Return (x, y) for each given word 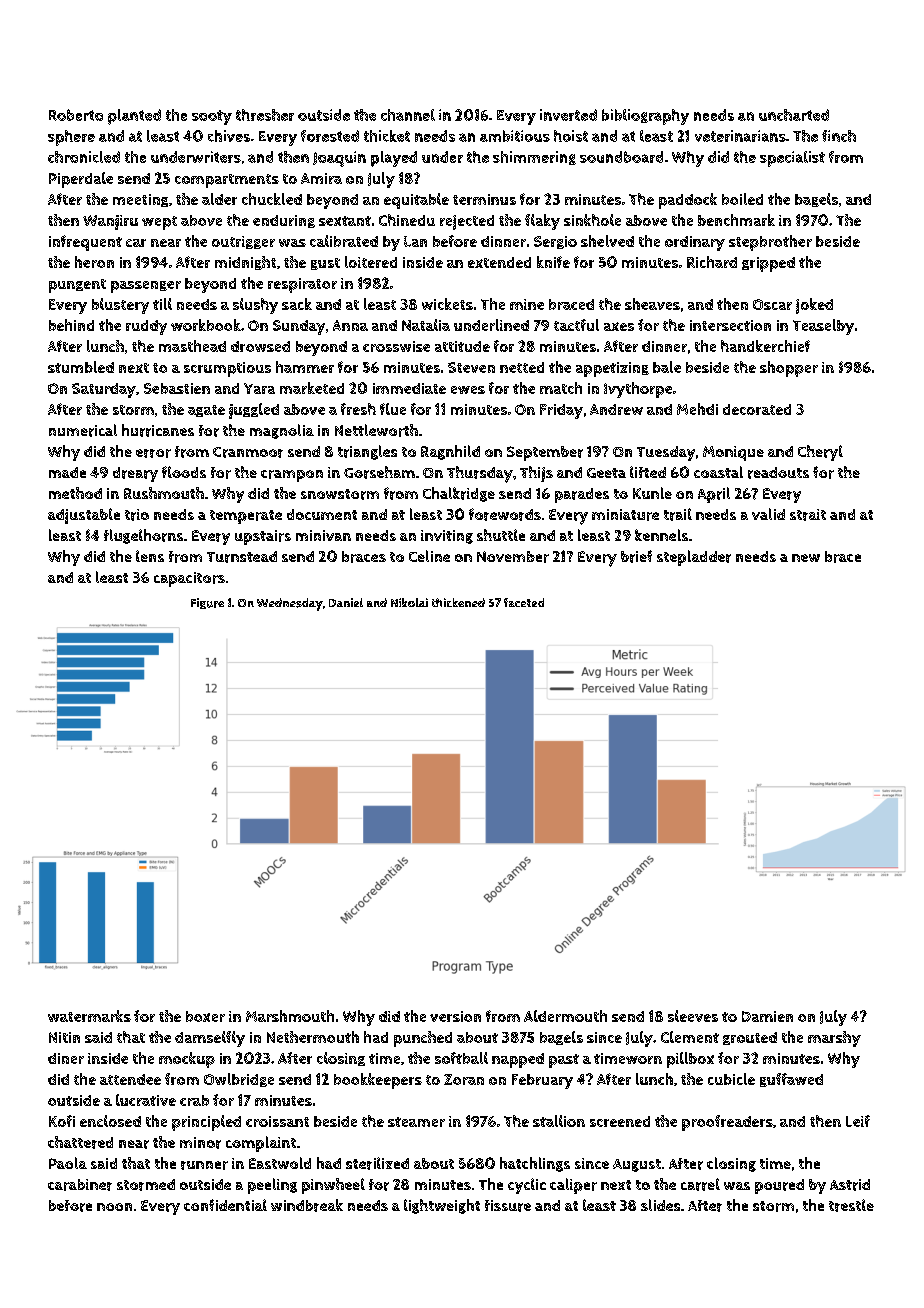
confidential (225, 1205)
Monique (733, 453)
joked (814, 306)
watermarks (89, 1016)
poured (779, 1186)
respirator (302, 285)
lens (150, 556)
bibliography (645, 117)
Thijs (536, 474)
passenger (146, 287)
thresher (265, 115)
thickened (458, 602)
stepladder (694, 558)
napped (518, 1060)
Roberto (76, 115)
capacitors (189, 579)
